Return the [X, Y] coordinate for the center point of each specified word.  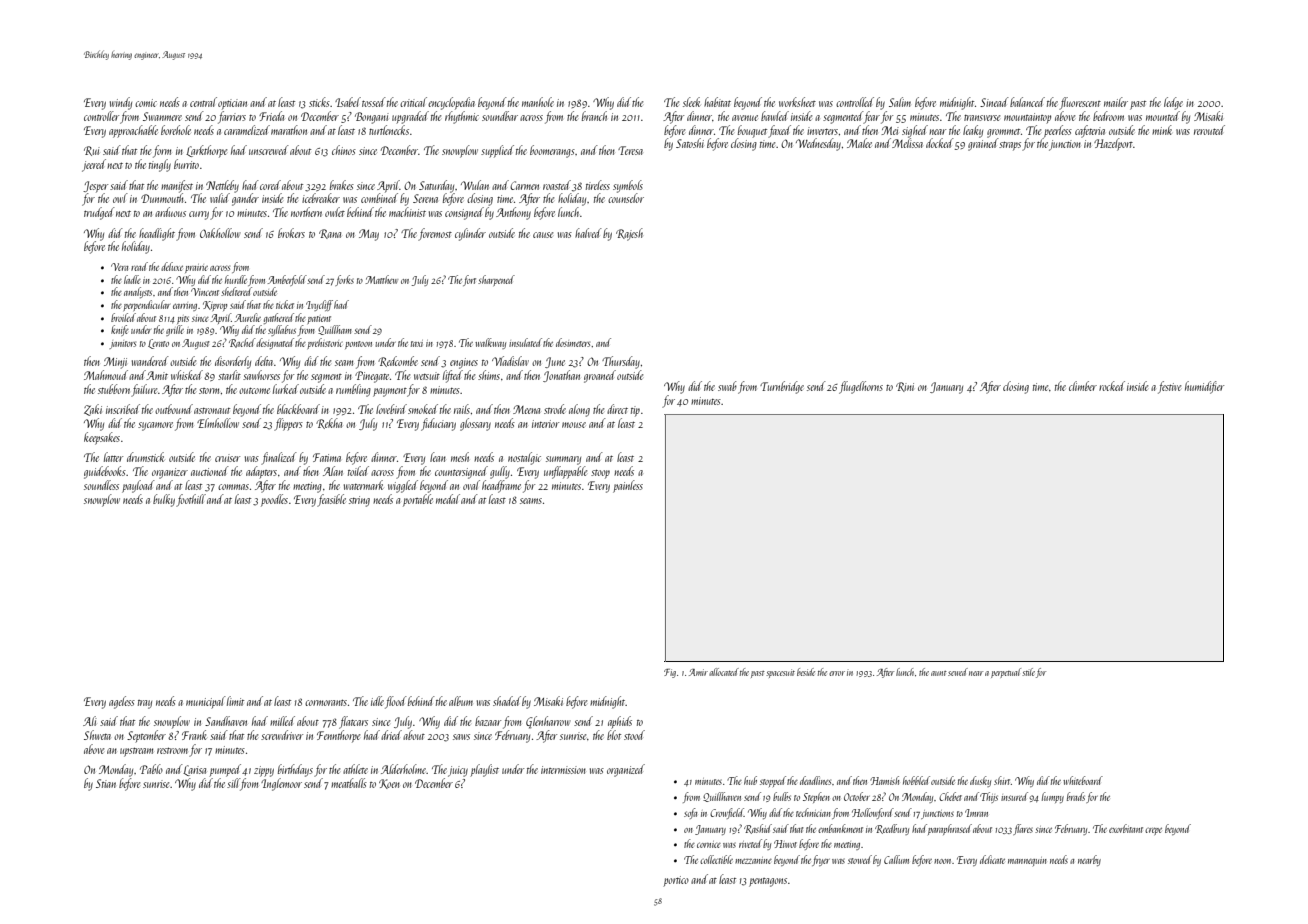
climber [1083, 386]
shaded [507, 701]
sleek [692, 102]
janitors [122, 345]
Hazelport [1113, 144]
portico [676, 881]
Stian [106, 783]
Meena [526, 409]
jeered [94, 165]
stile [1028, 672]
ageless [122, 702]
